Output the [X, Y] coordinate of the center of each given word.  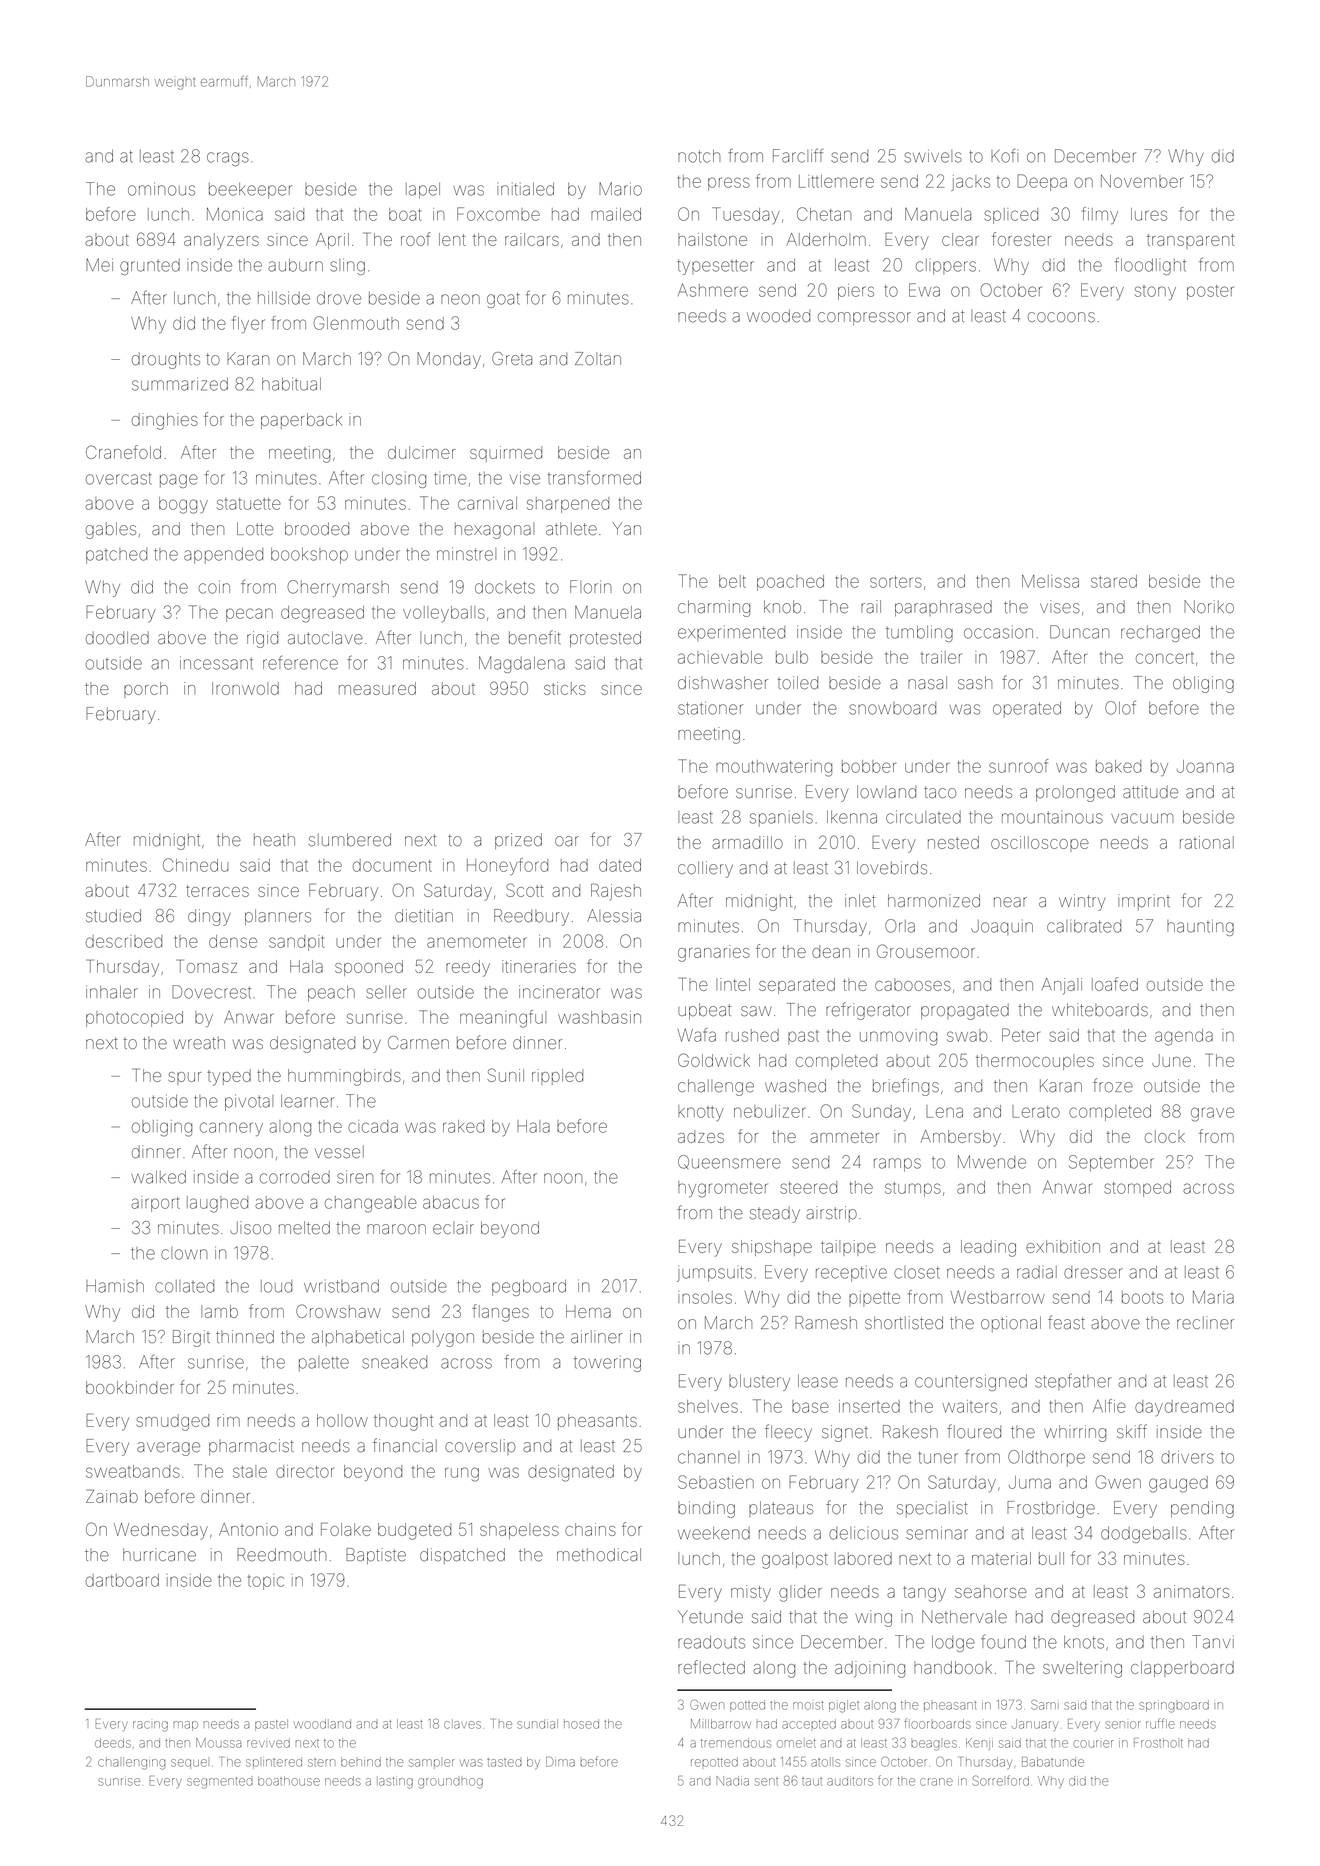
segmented [220, 1783]
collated [184, 1286]
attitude [1150, 792]
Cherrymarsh [338, 588]
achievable [720, 657]
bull [1051, 1558]
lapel [423, 191]
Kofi [1004, 155]
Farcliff [798, 155]
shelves [708, 1406]
